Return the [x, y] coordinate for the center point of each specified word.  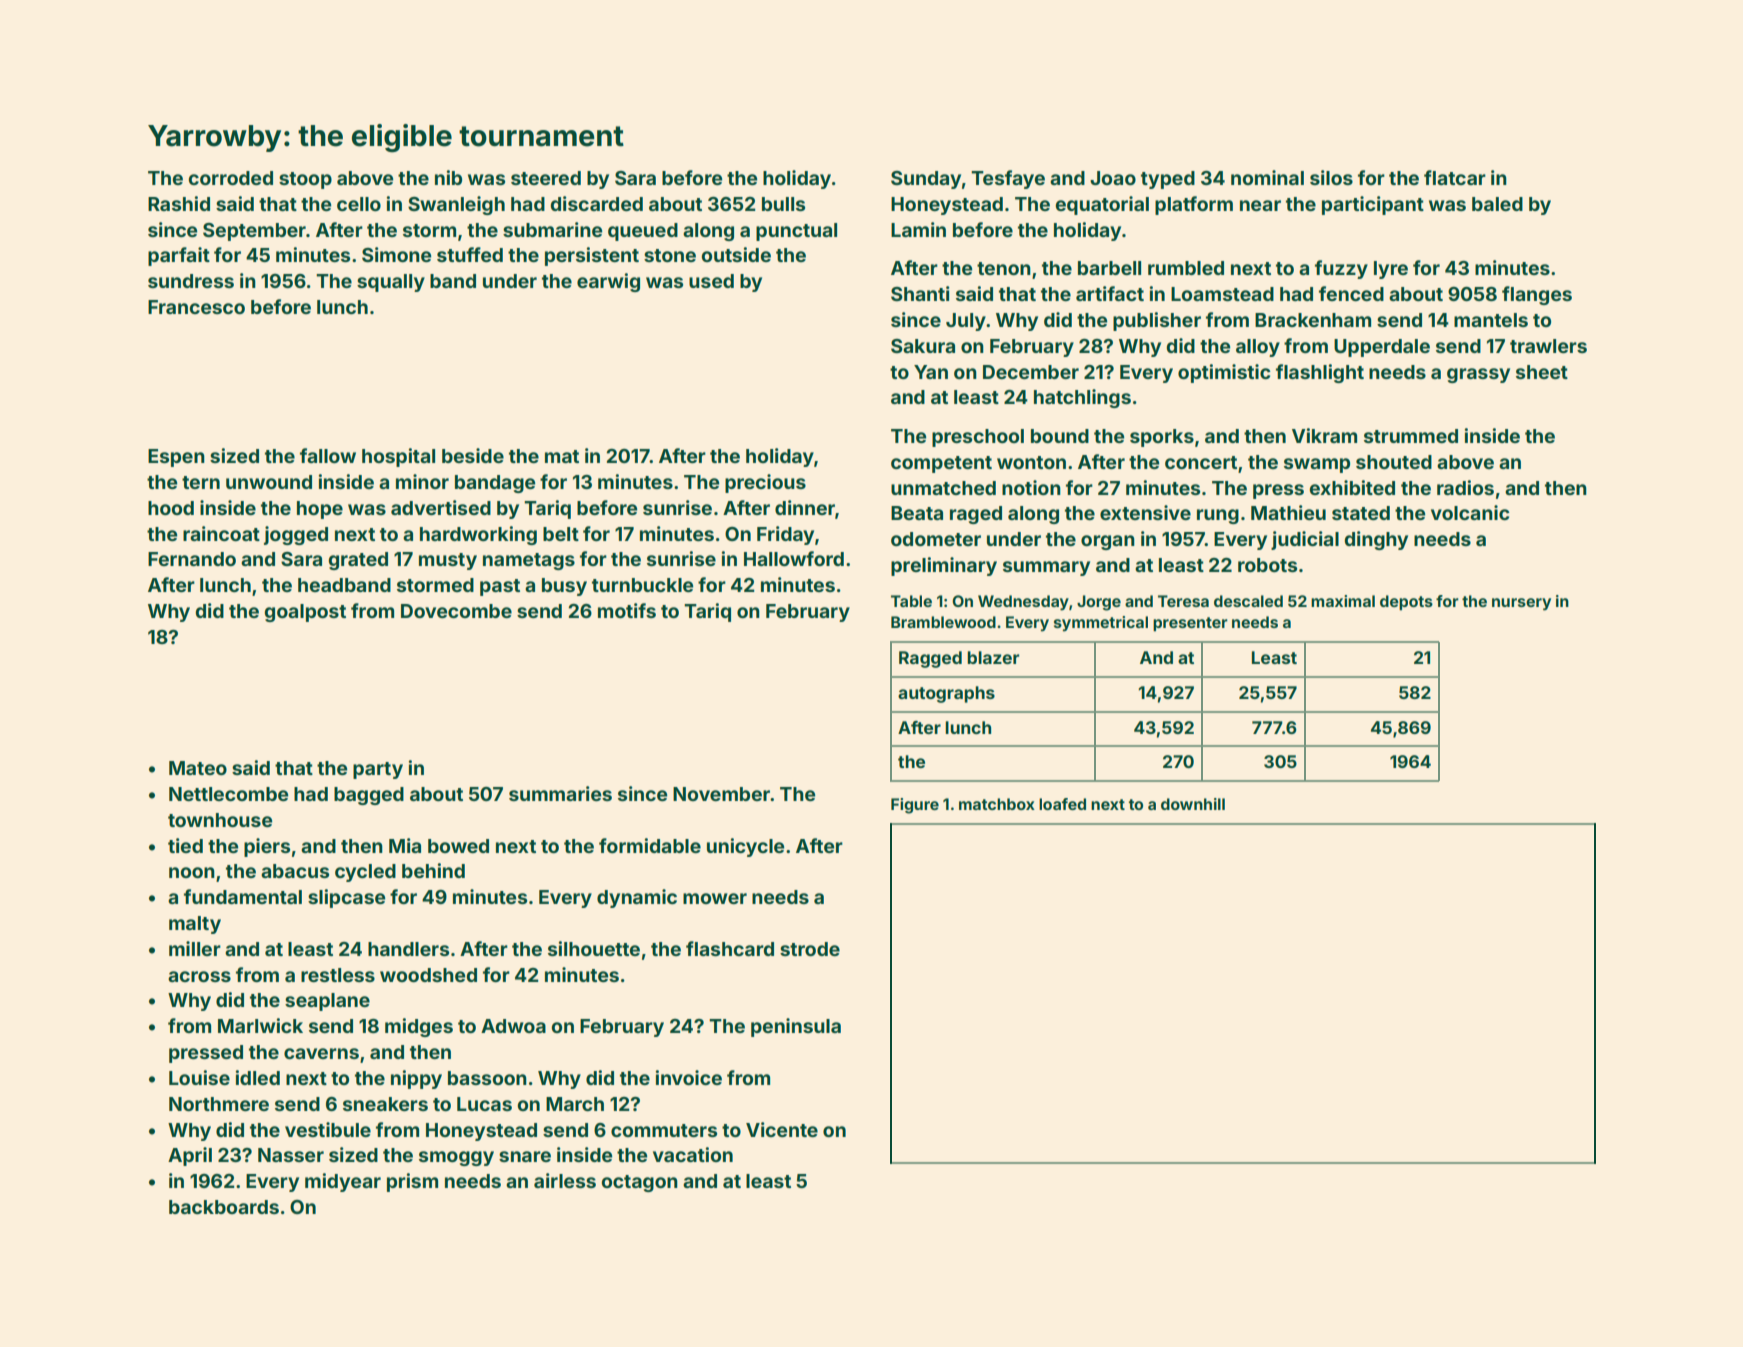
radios [1465, 487]
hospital [398, 457]
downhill [1193, 804]
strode [810, 949]
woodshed [428, 975]
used [711, 281]
